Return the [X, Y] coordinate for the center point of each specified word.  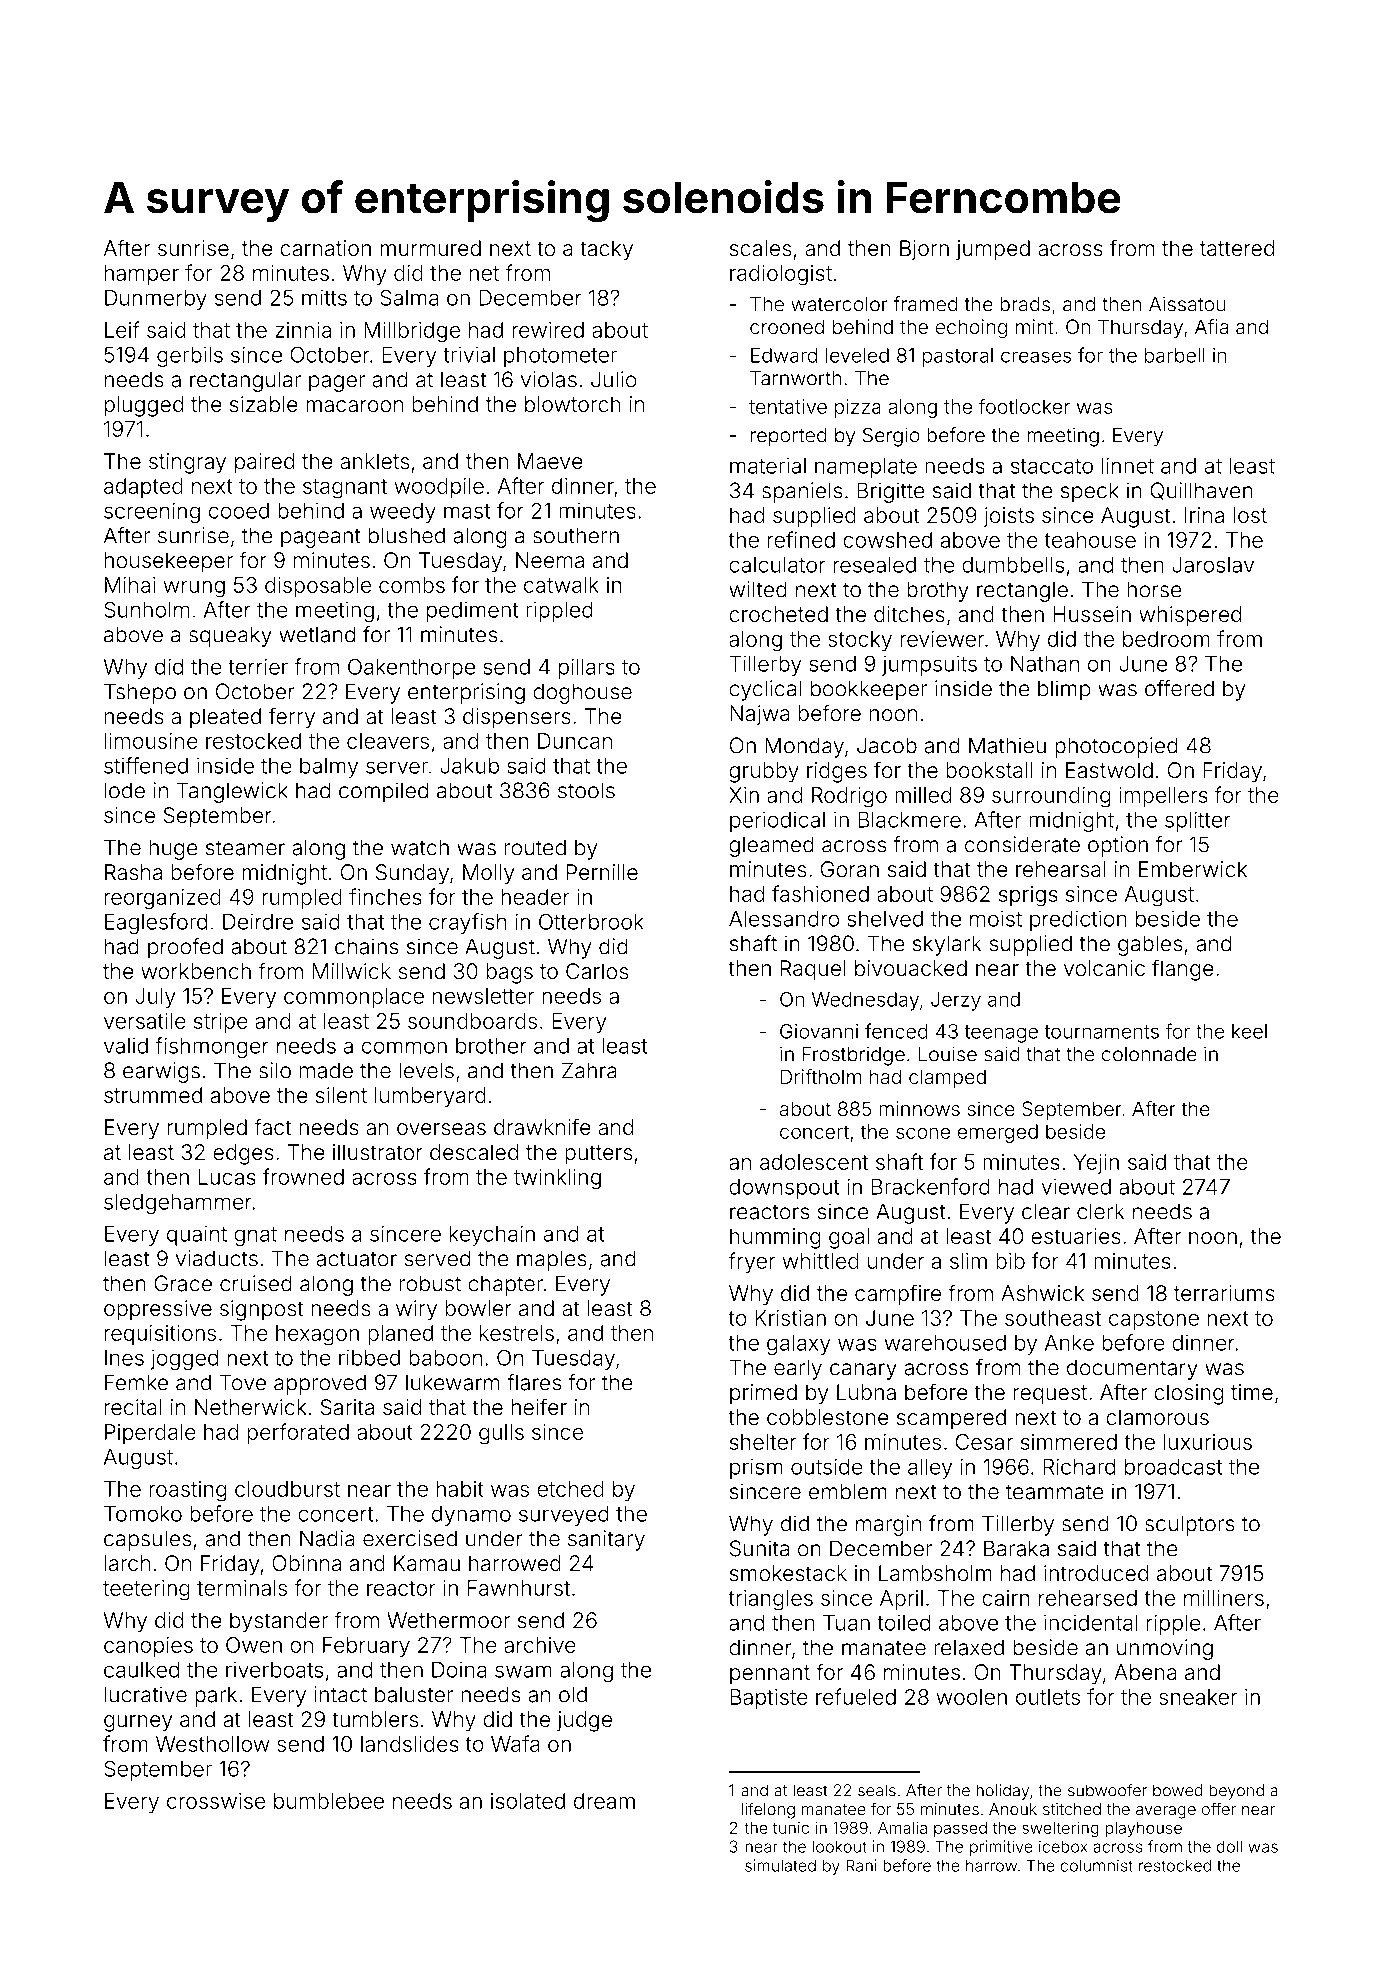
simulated [780, 1865]
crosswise [216, 1801]
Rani [861, 1865]
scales [760, 248]
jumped [993, 250]
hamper [142, 275]
